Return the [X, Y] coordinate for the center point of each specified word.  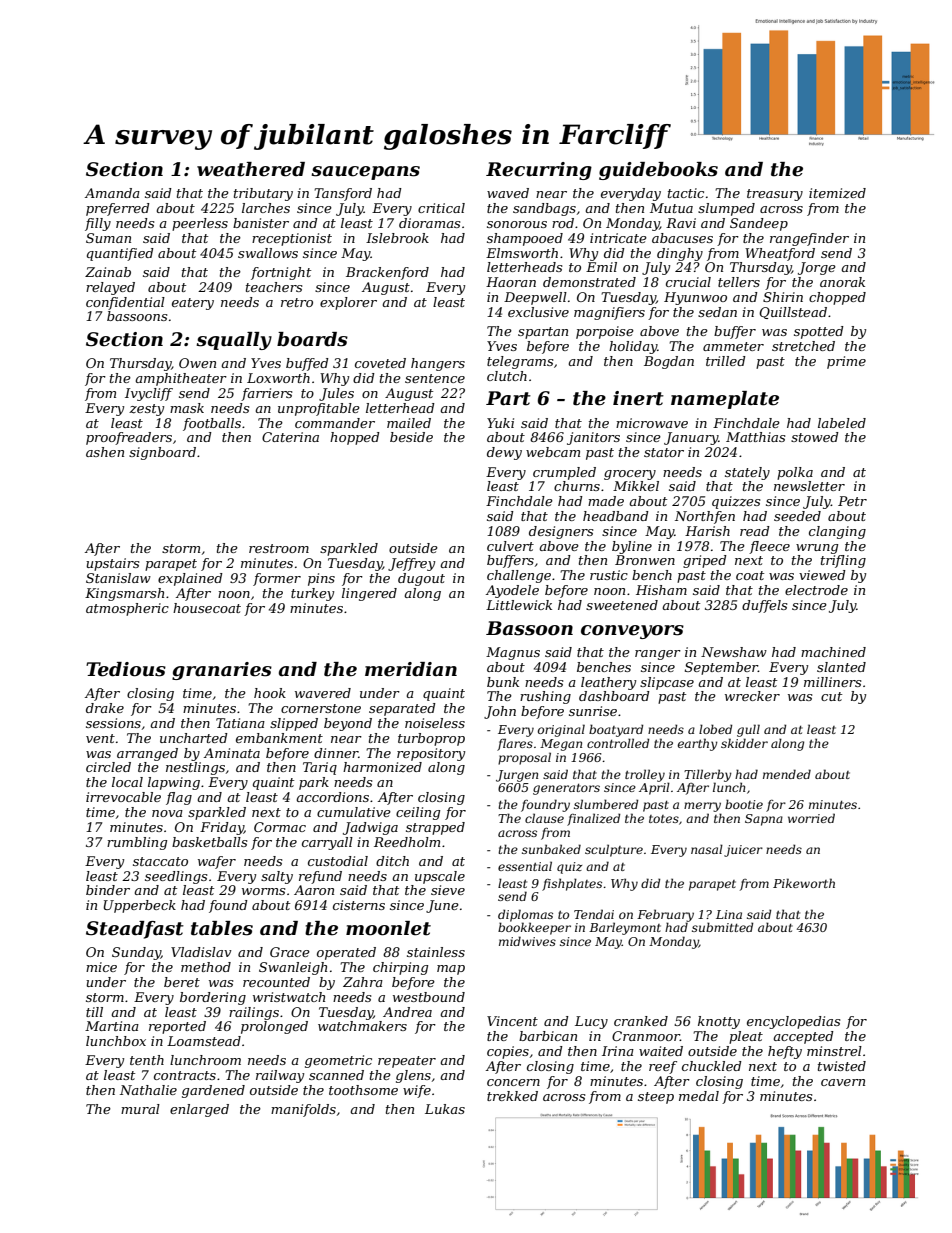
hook [270, 693]
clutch [507, 376]
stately [747, 473]
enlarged [199, 1110]
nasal [707, 849]
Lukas [445, 1109]
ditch [392, 861]
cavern [843, 1082]
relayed [110, 288]
